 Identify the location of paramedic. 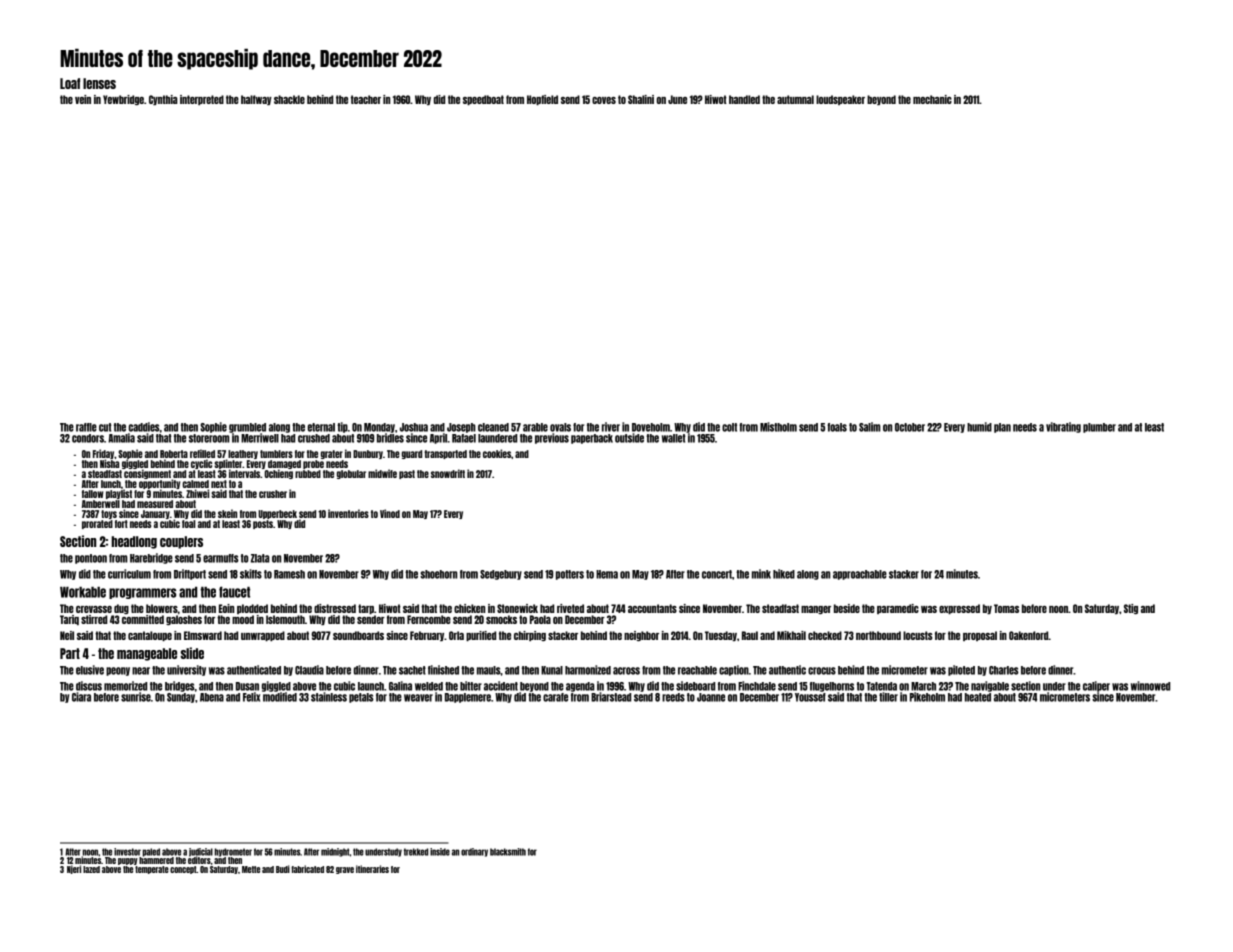
(898, 609).
